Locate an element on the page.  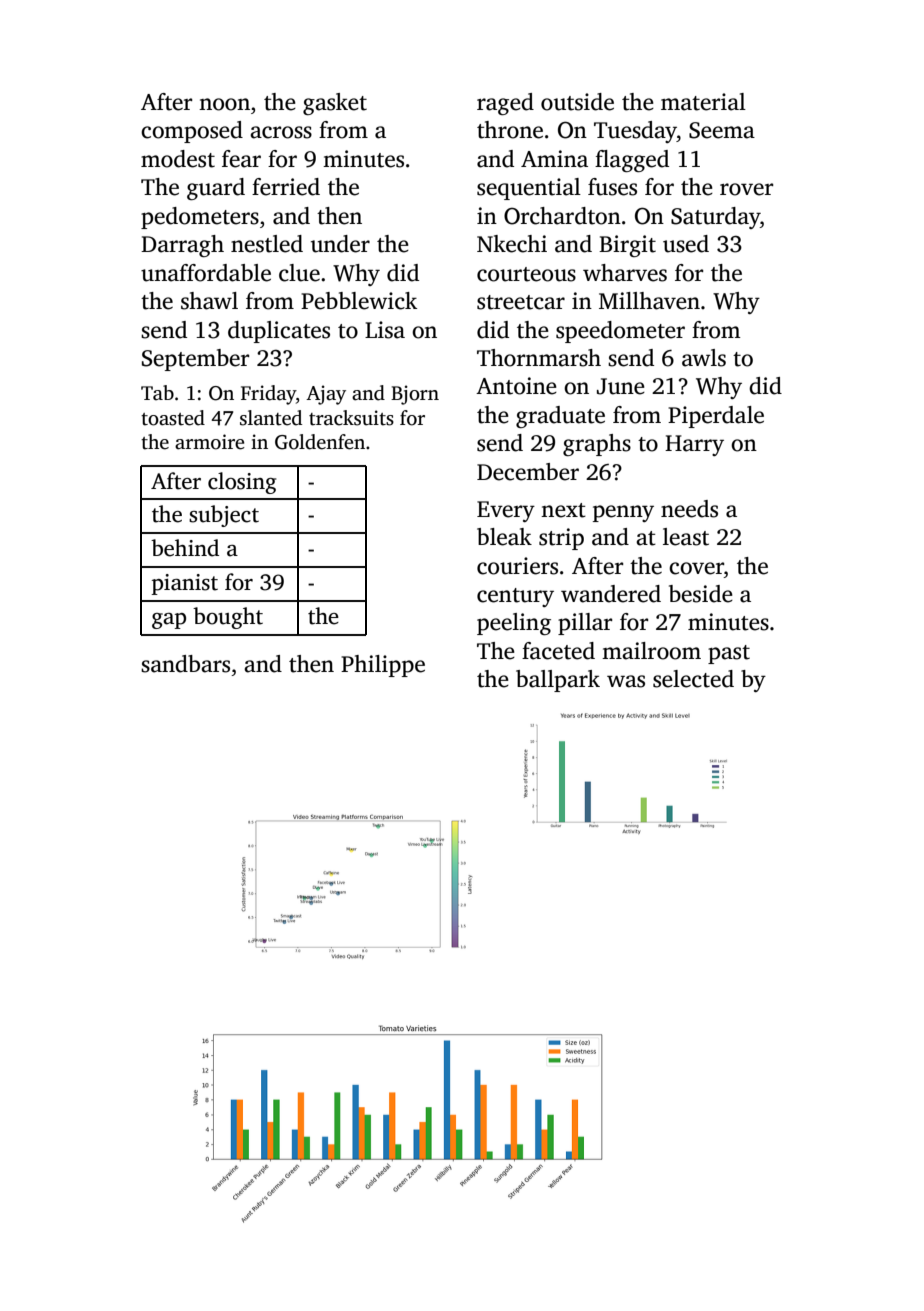
streetcar is located at coordinates (521, 302).
